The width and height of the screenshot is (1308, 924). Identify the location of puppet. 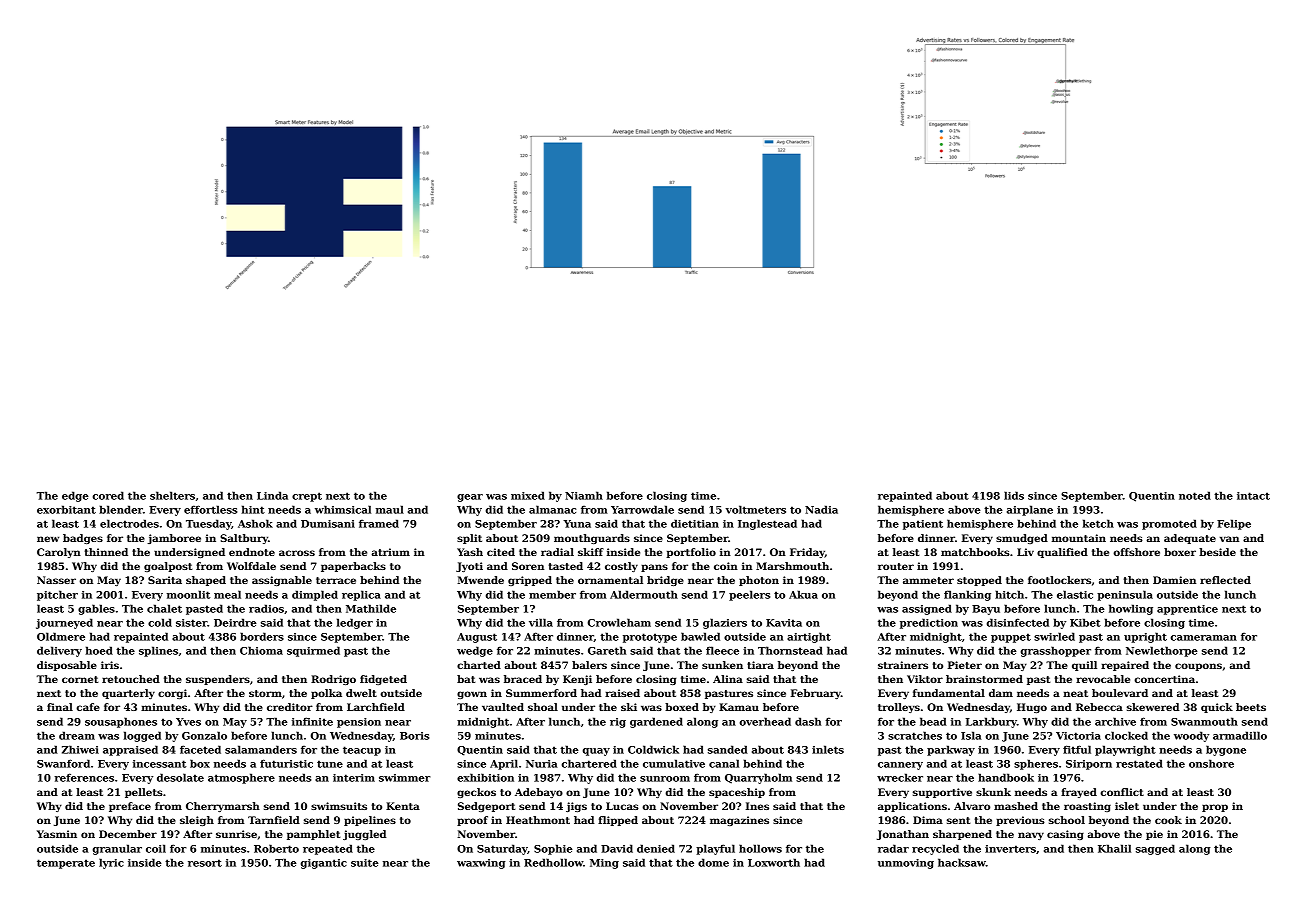
(1011, 638).
